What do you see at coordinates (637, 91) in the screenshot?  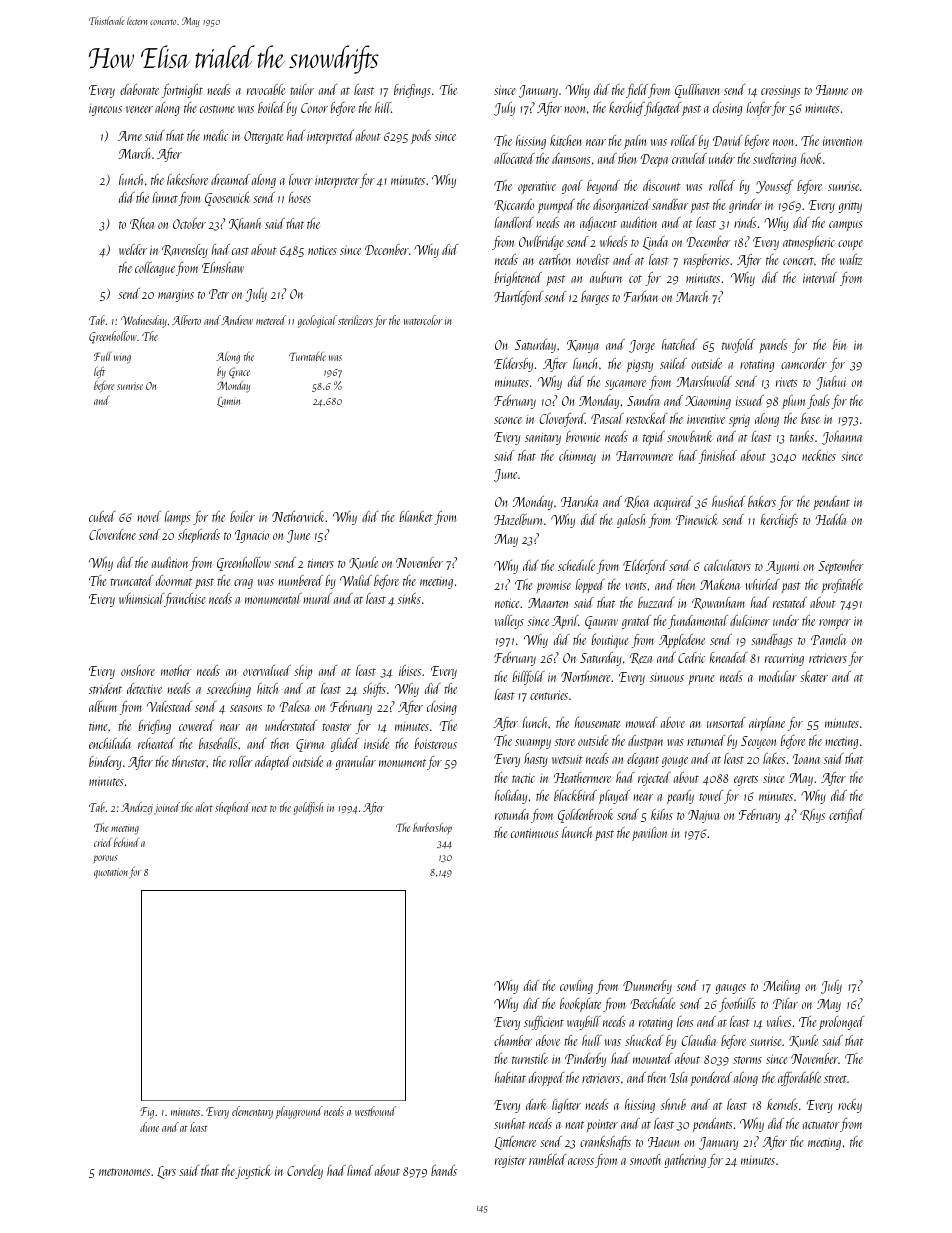 I see `field` at bounding box center [637, 91].
